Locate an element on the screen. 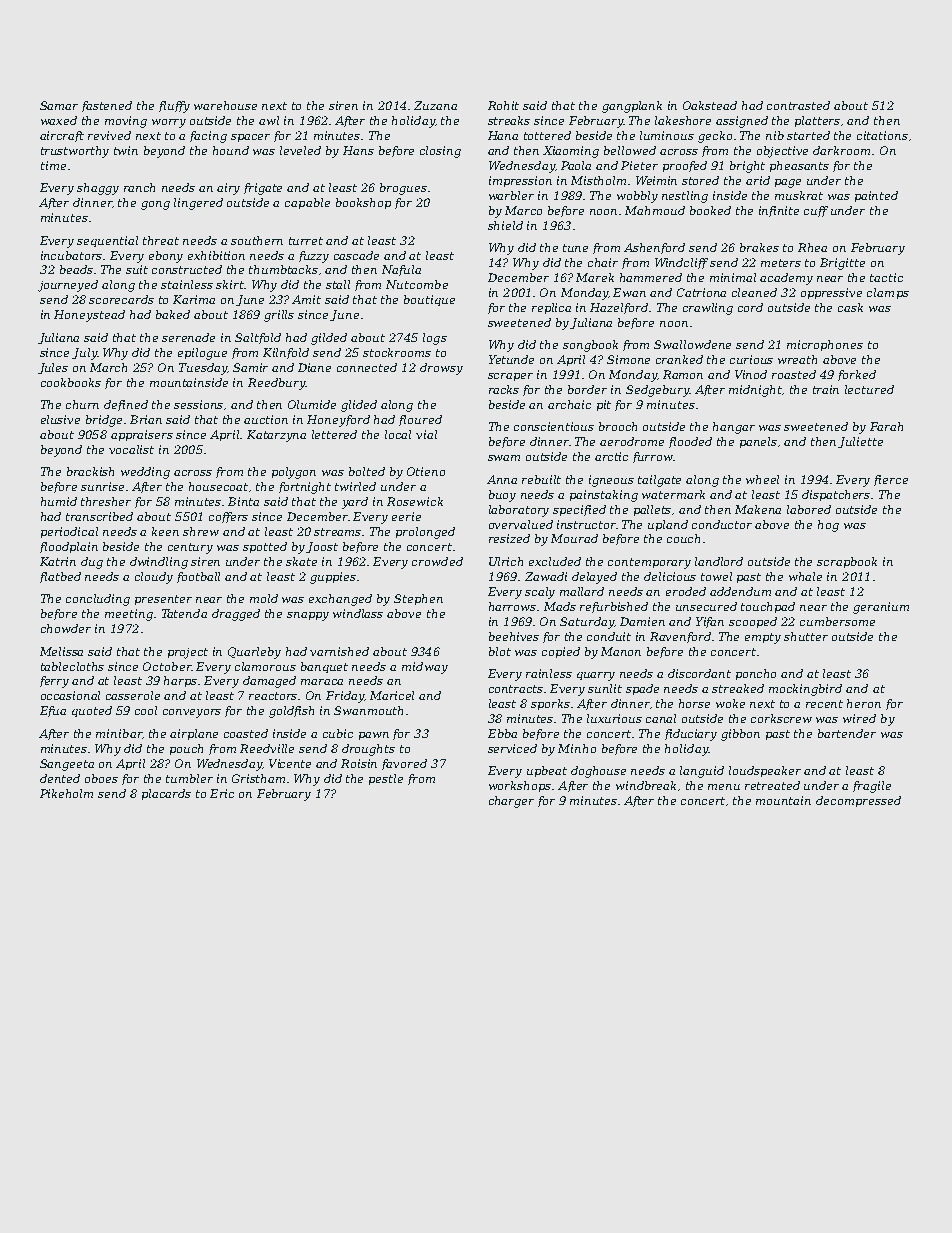 Image resolution: width=952 pixels, height=1233 pixels. warehouse is located at coordinates (225, 105).
